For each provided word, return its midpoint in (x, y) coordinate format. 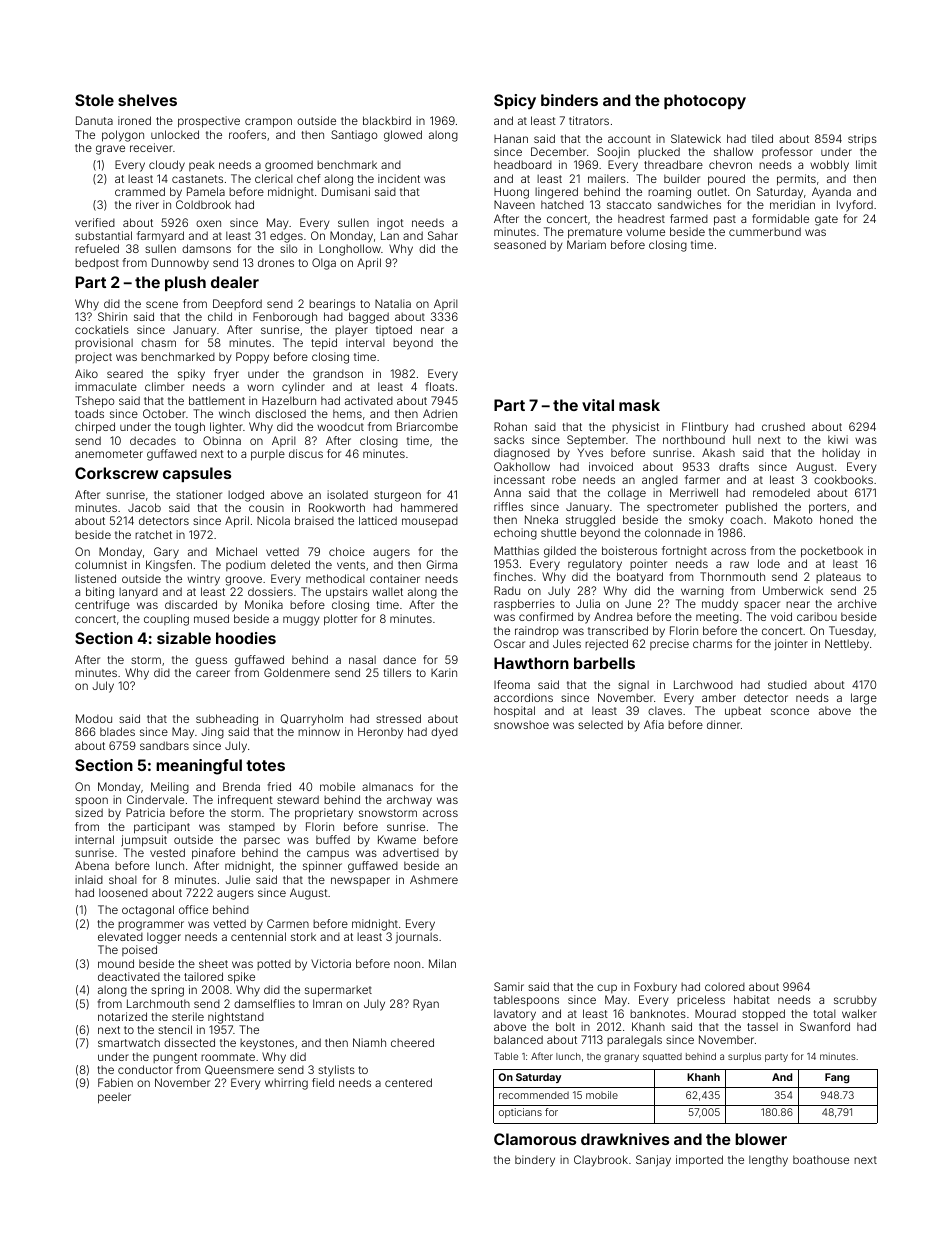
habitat (752, 999)
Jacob (144, 507)
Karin (444, 672)
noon (407, 964)
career (213, 673)
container (395, 578)
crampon (268, 123)
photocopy (705, 102)
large (864, 699)
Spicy (515, 102)
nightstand (236, 1018)
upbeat (743, 711)
